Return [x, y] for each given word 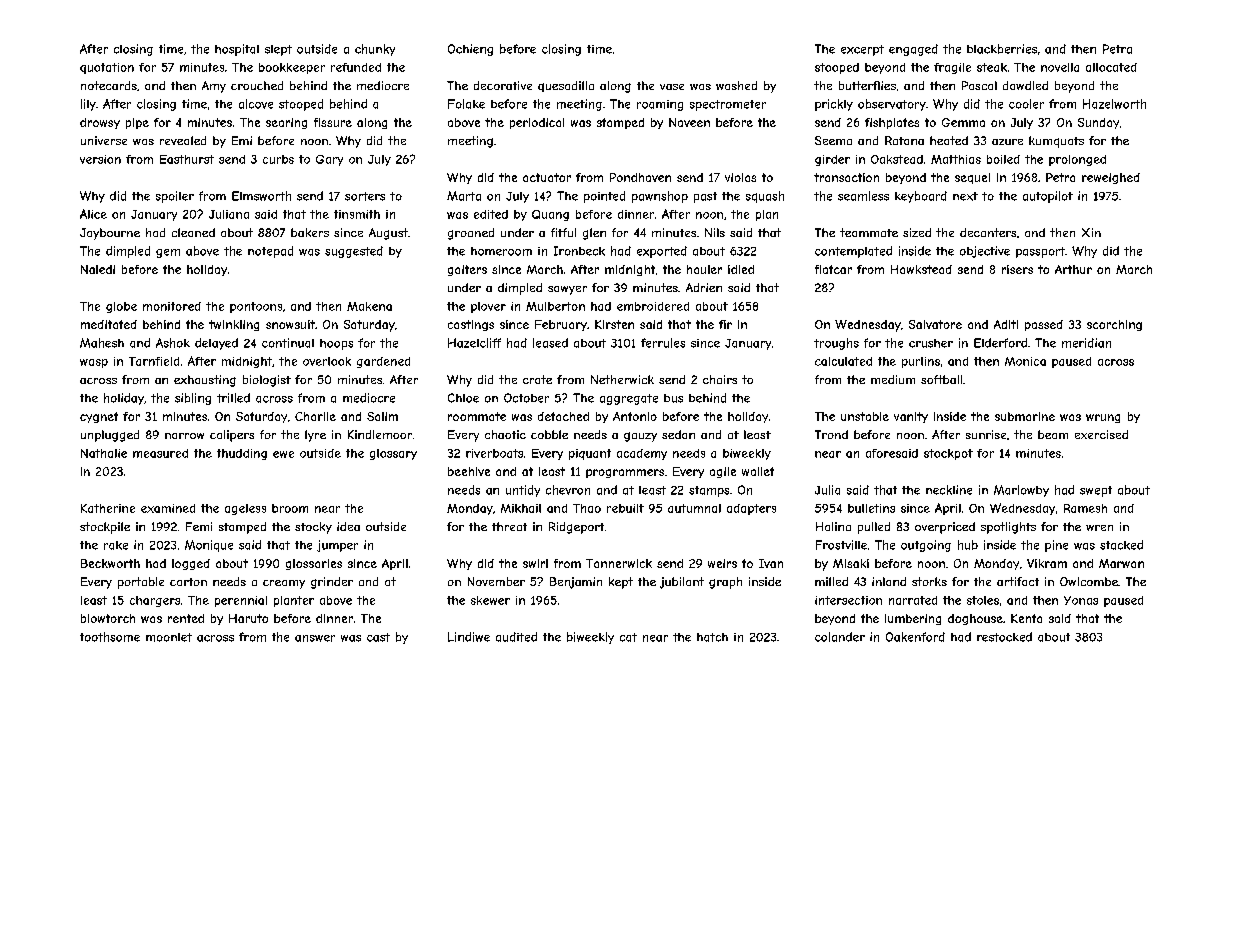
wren [1099, 528]
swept [1096, 491]
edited [491, 214]
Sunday [1098, 123]
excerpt [862, 50]
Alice [93, 214]
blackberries [1002, 49]
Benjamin [576, 583]
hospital [237, 50]
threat [509, 526]
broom [290, 508]
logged [191, 564]
